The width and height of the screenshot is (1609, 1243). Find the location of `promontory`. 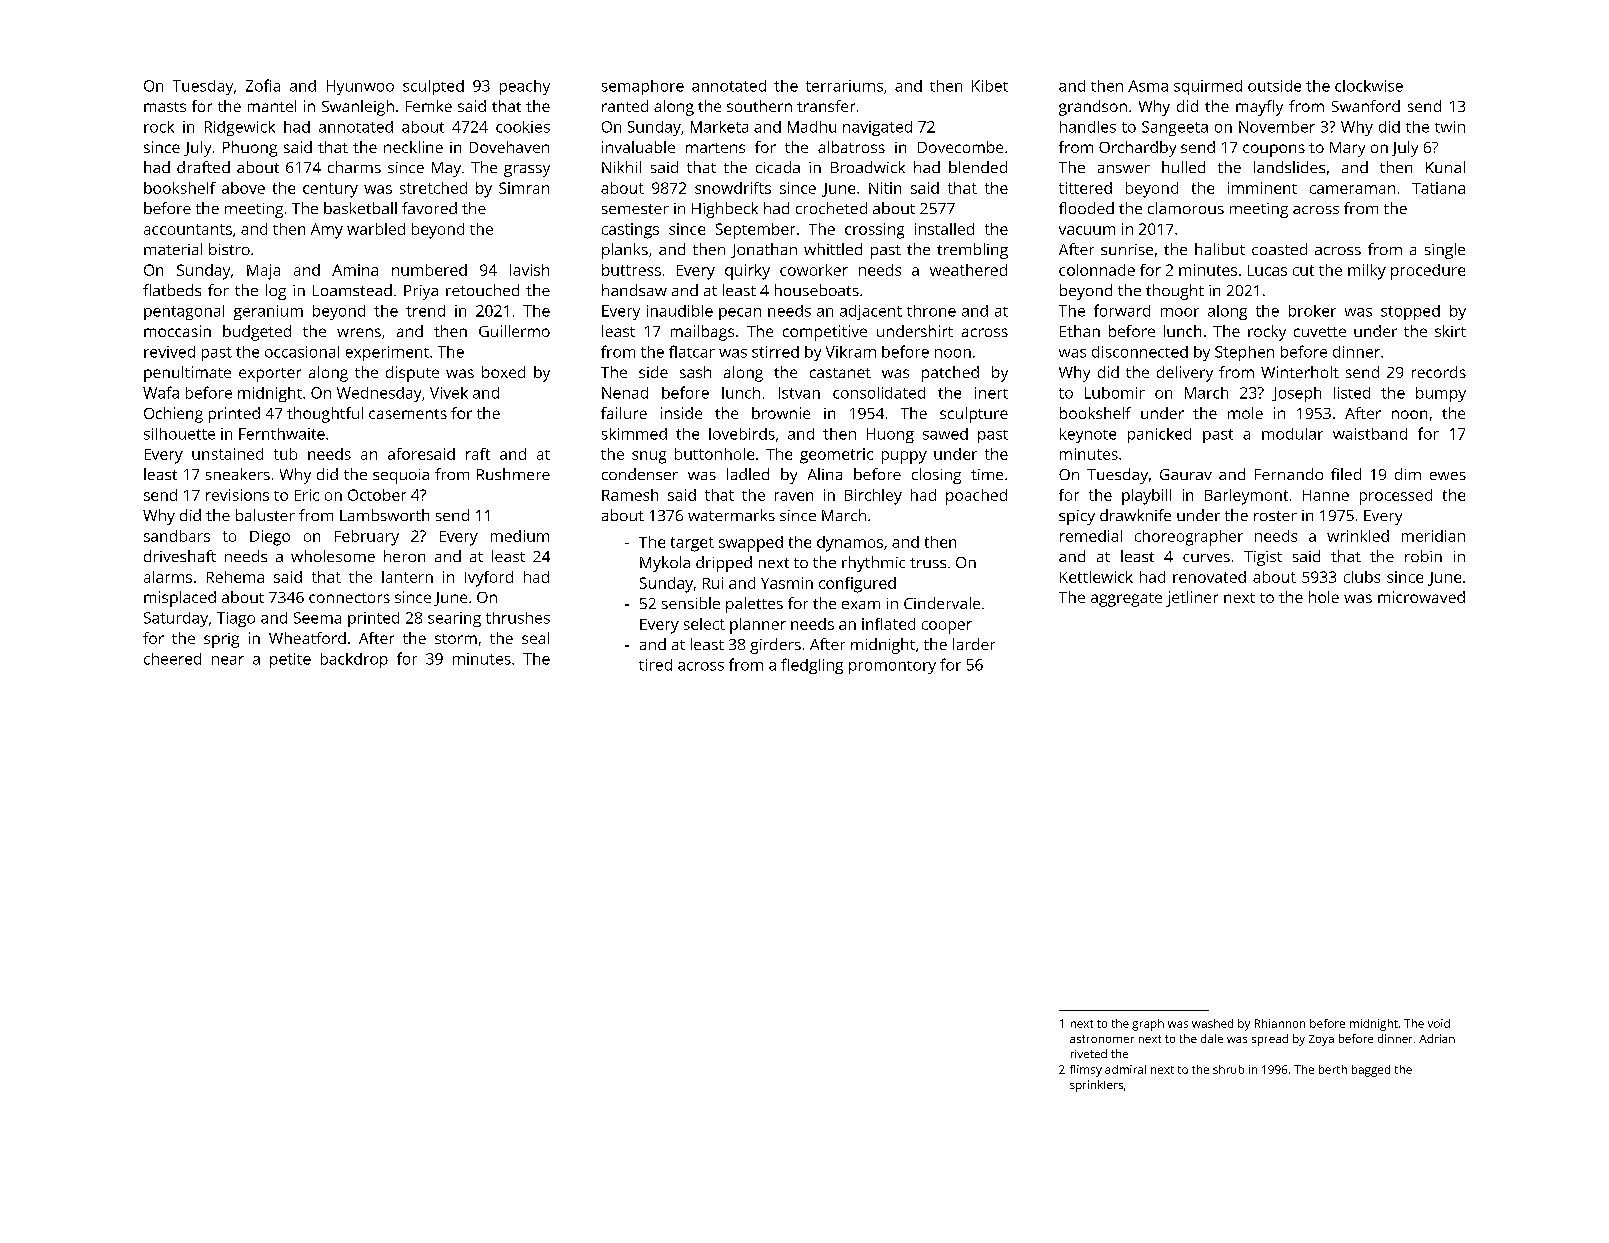

promontory is located at coordinates (892, 667).
